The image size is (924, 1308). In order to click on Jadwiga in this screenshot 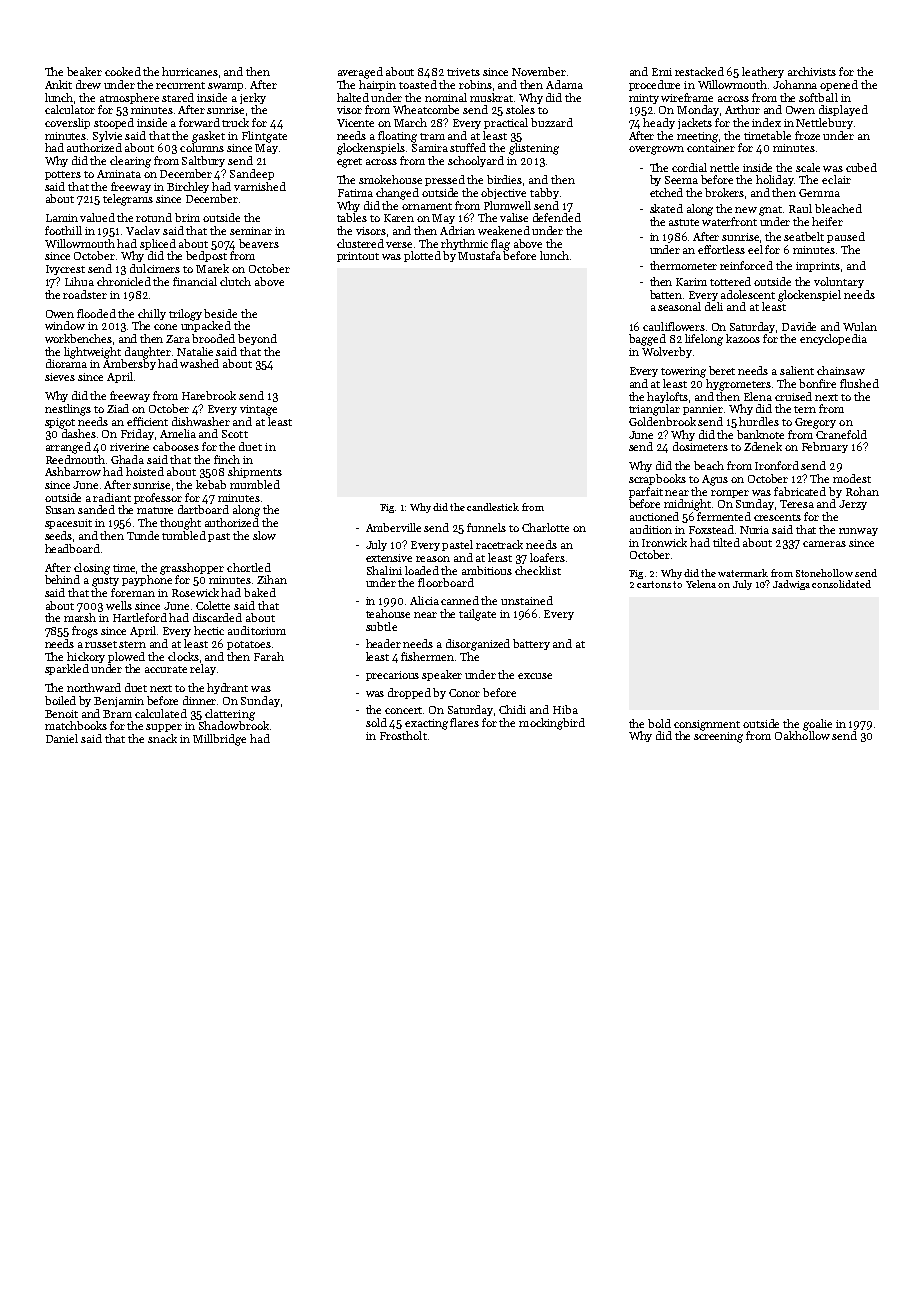, I will do `click(791, 585)`.
